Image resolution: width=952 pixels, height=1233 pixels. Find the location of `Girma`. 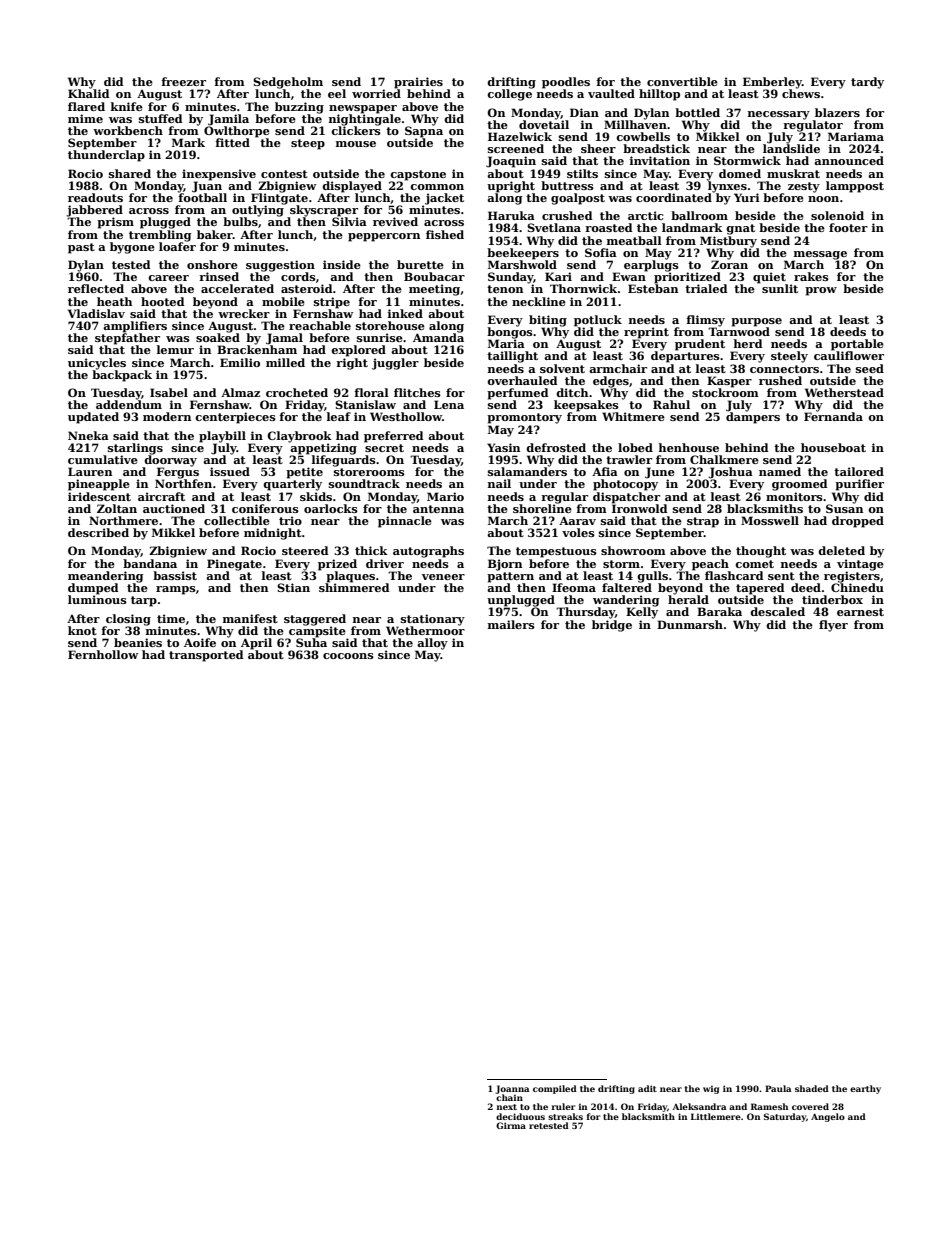

Girma is located at coordinates (511, 1125).
